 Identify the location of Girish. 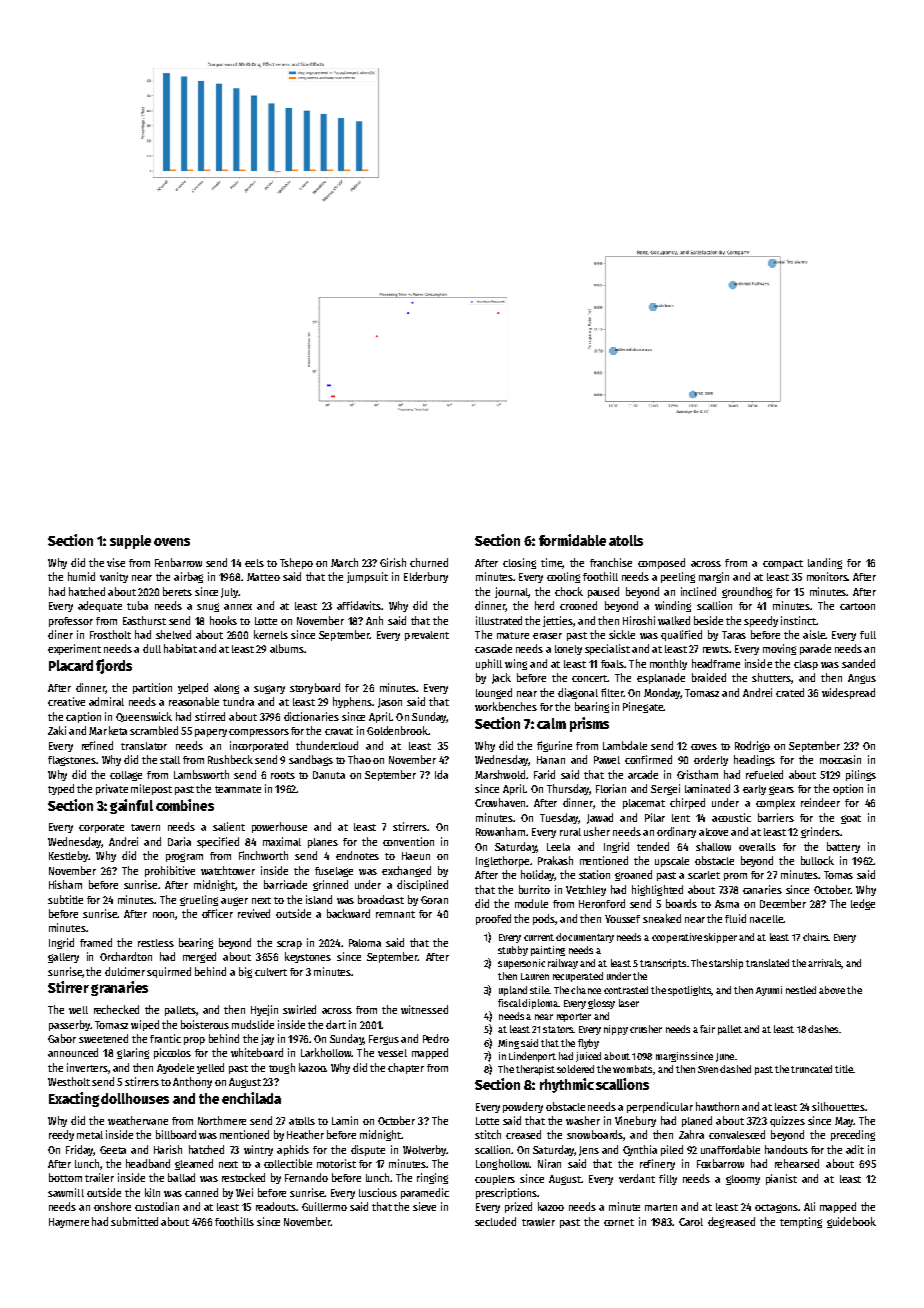
(393, 562).
